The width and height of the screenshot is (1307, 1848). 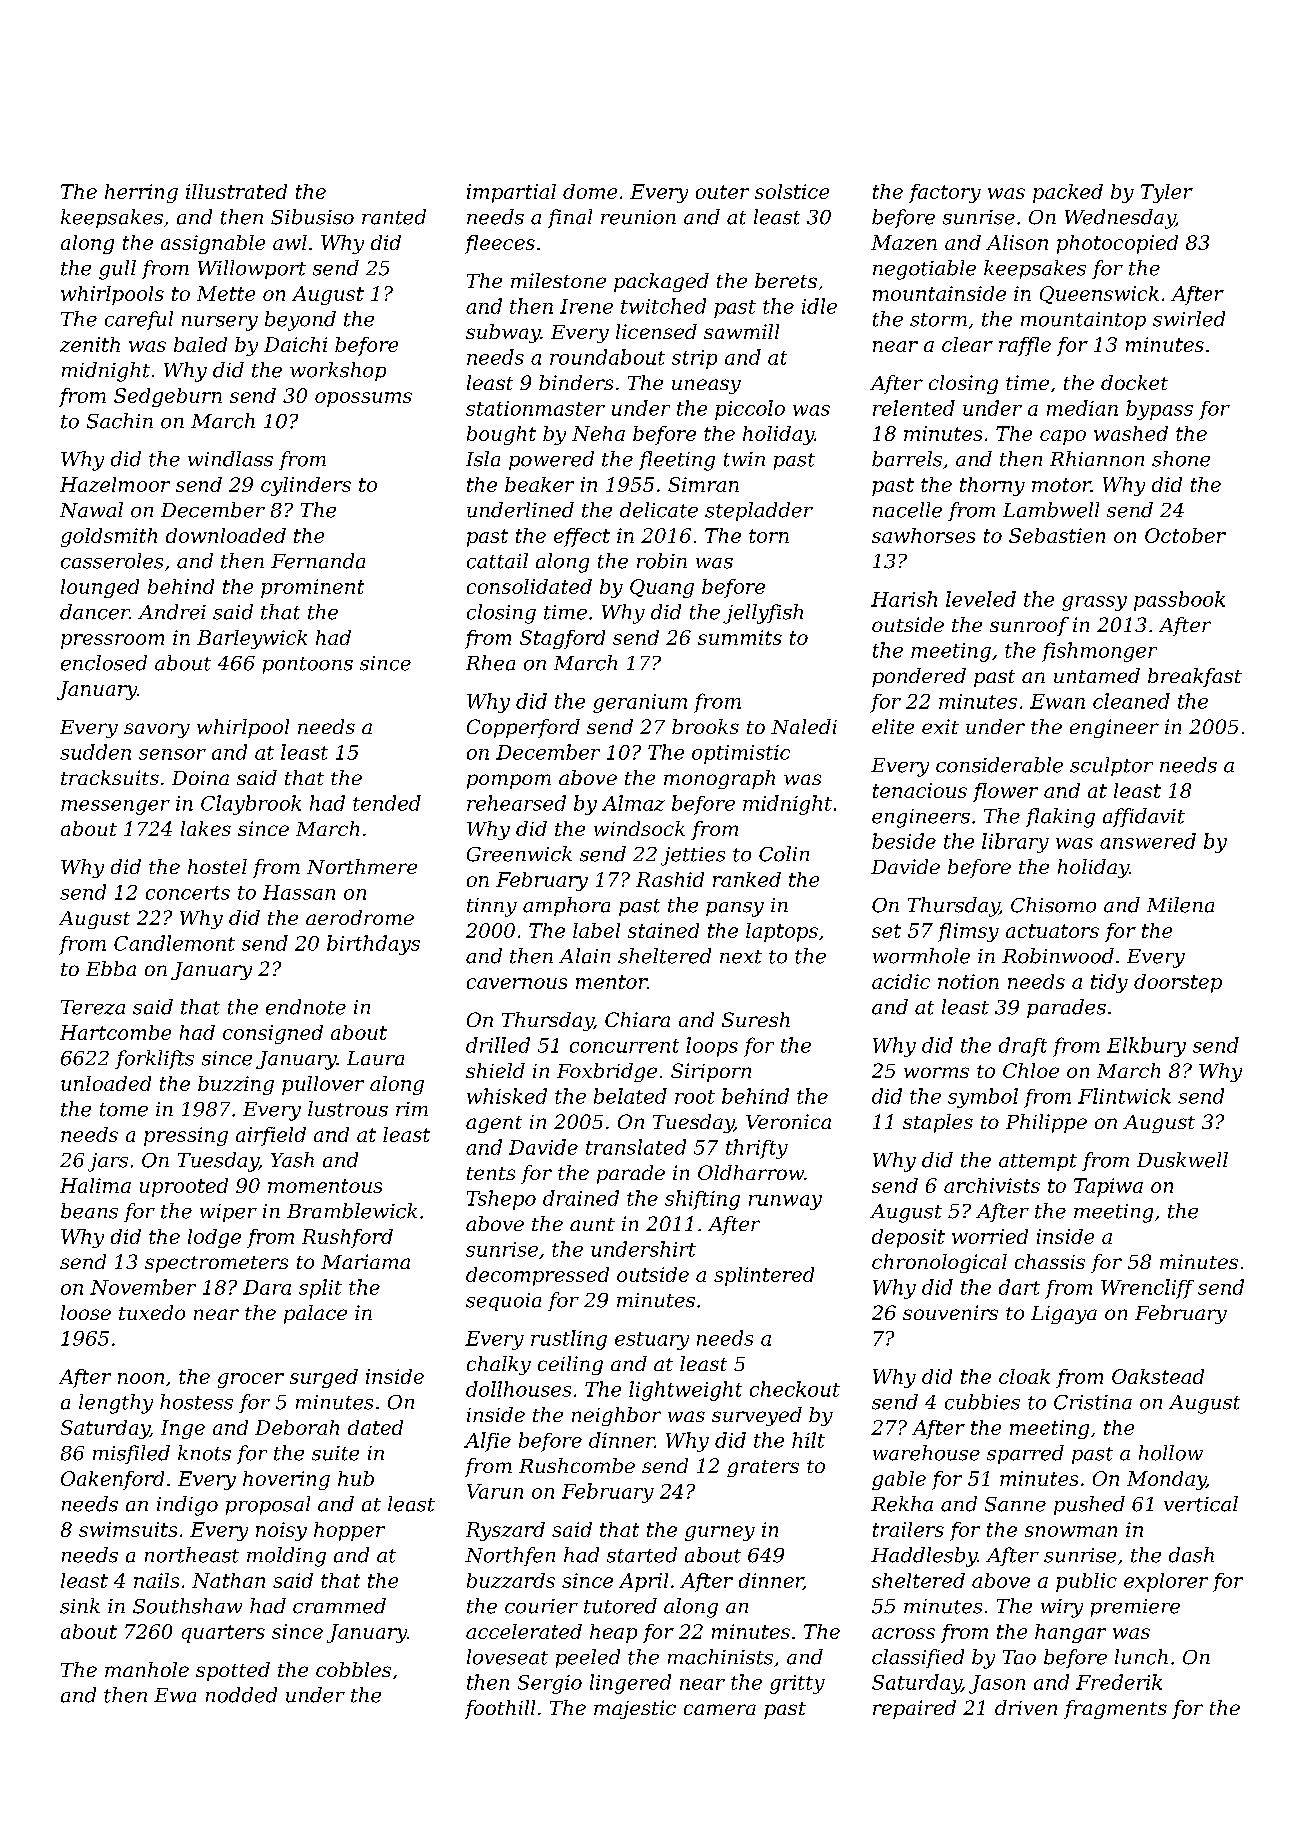 I want to click on nodded, so click(x=241, y=1695).
